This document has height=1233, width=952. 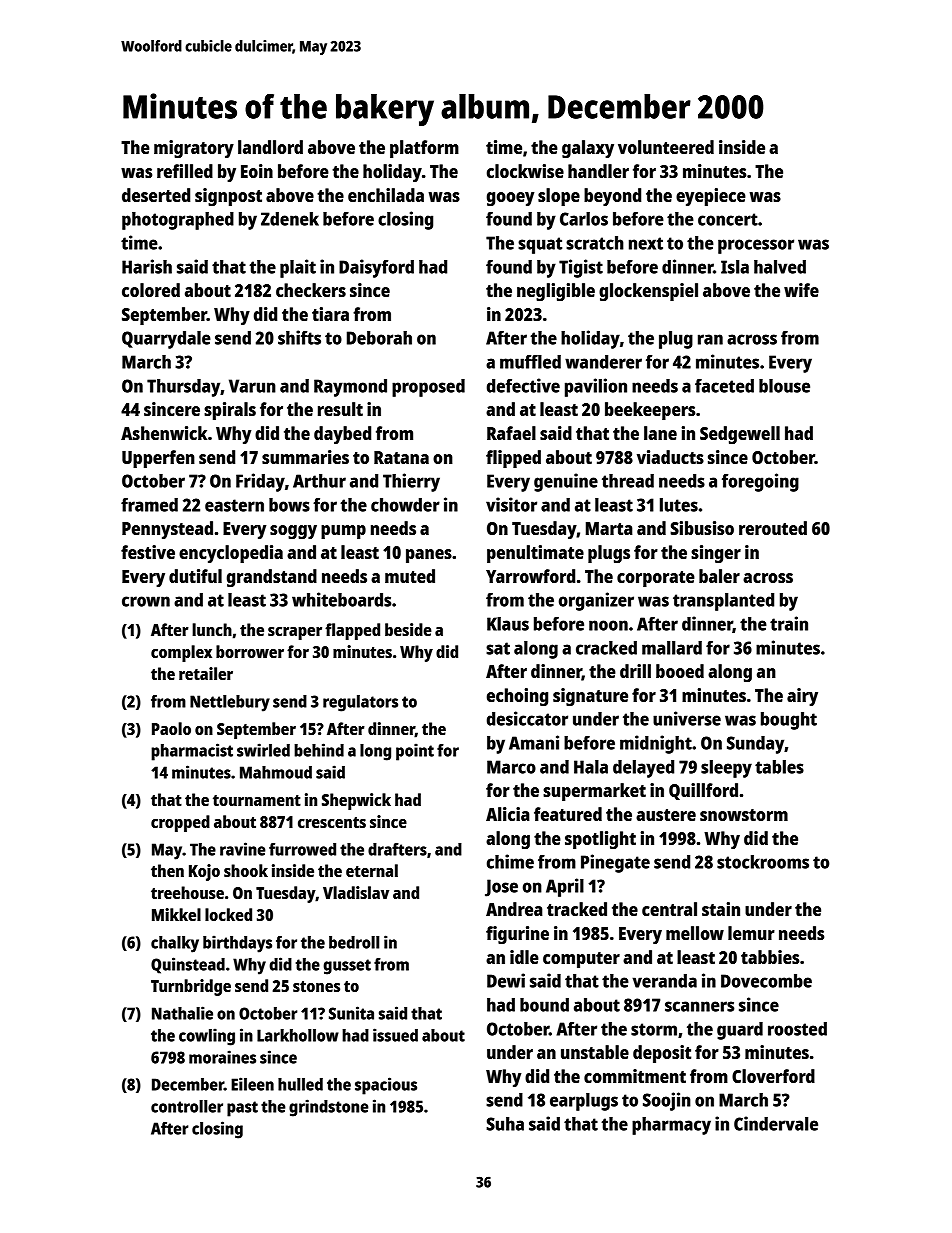 What do you see at coordinates (164, 433) in the document?
I see `Ashenwick` at bounding box center [164, 433].
